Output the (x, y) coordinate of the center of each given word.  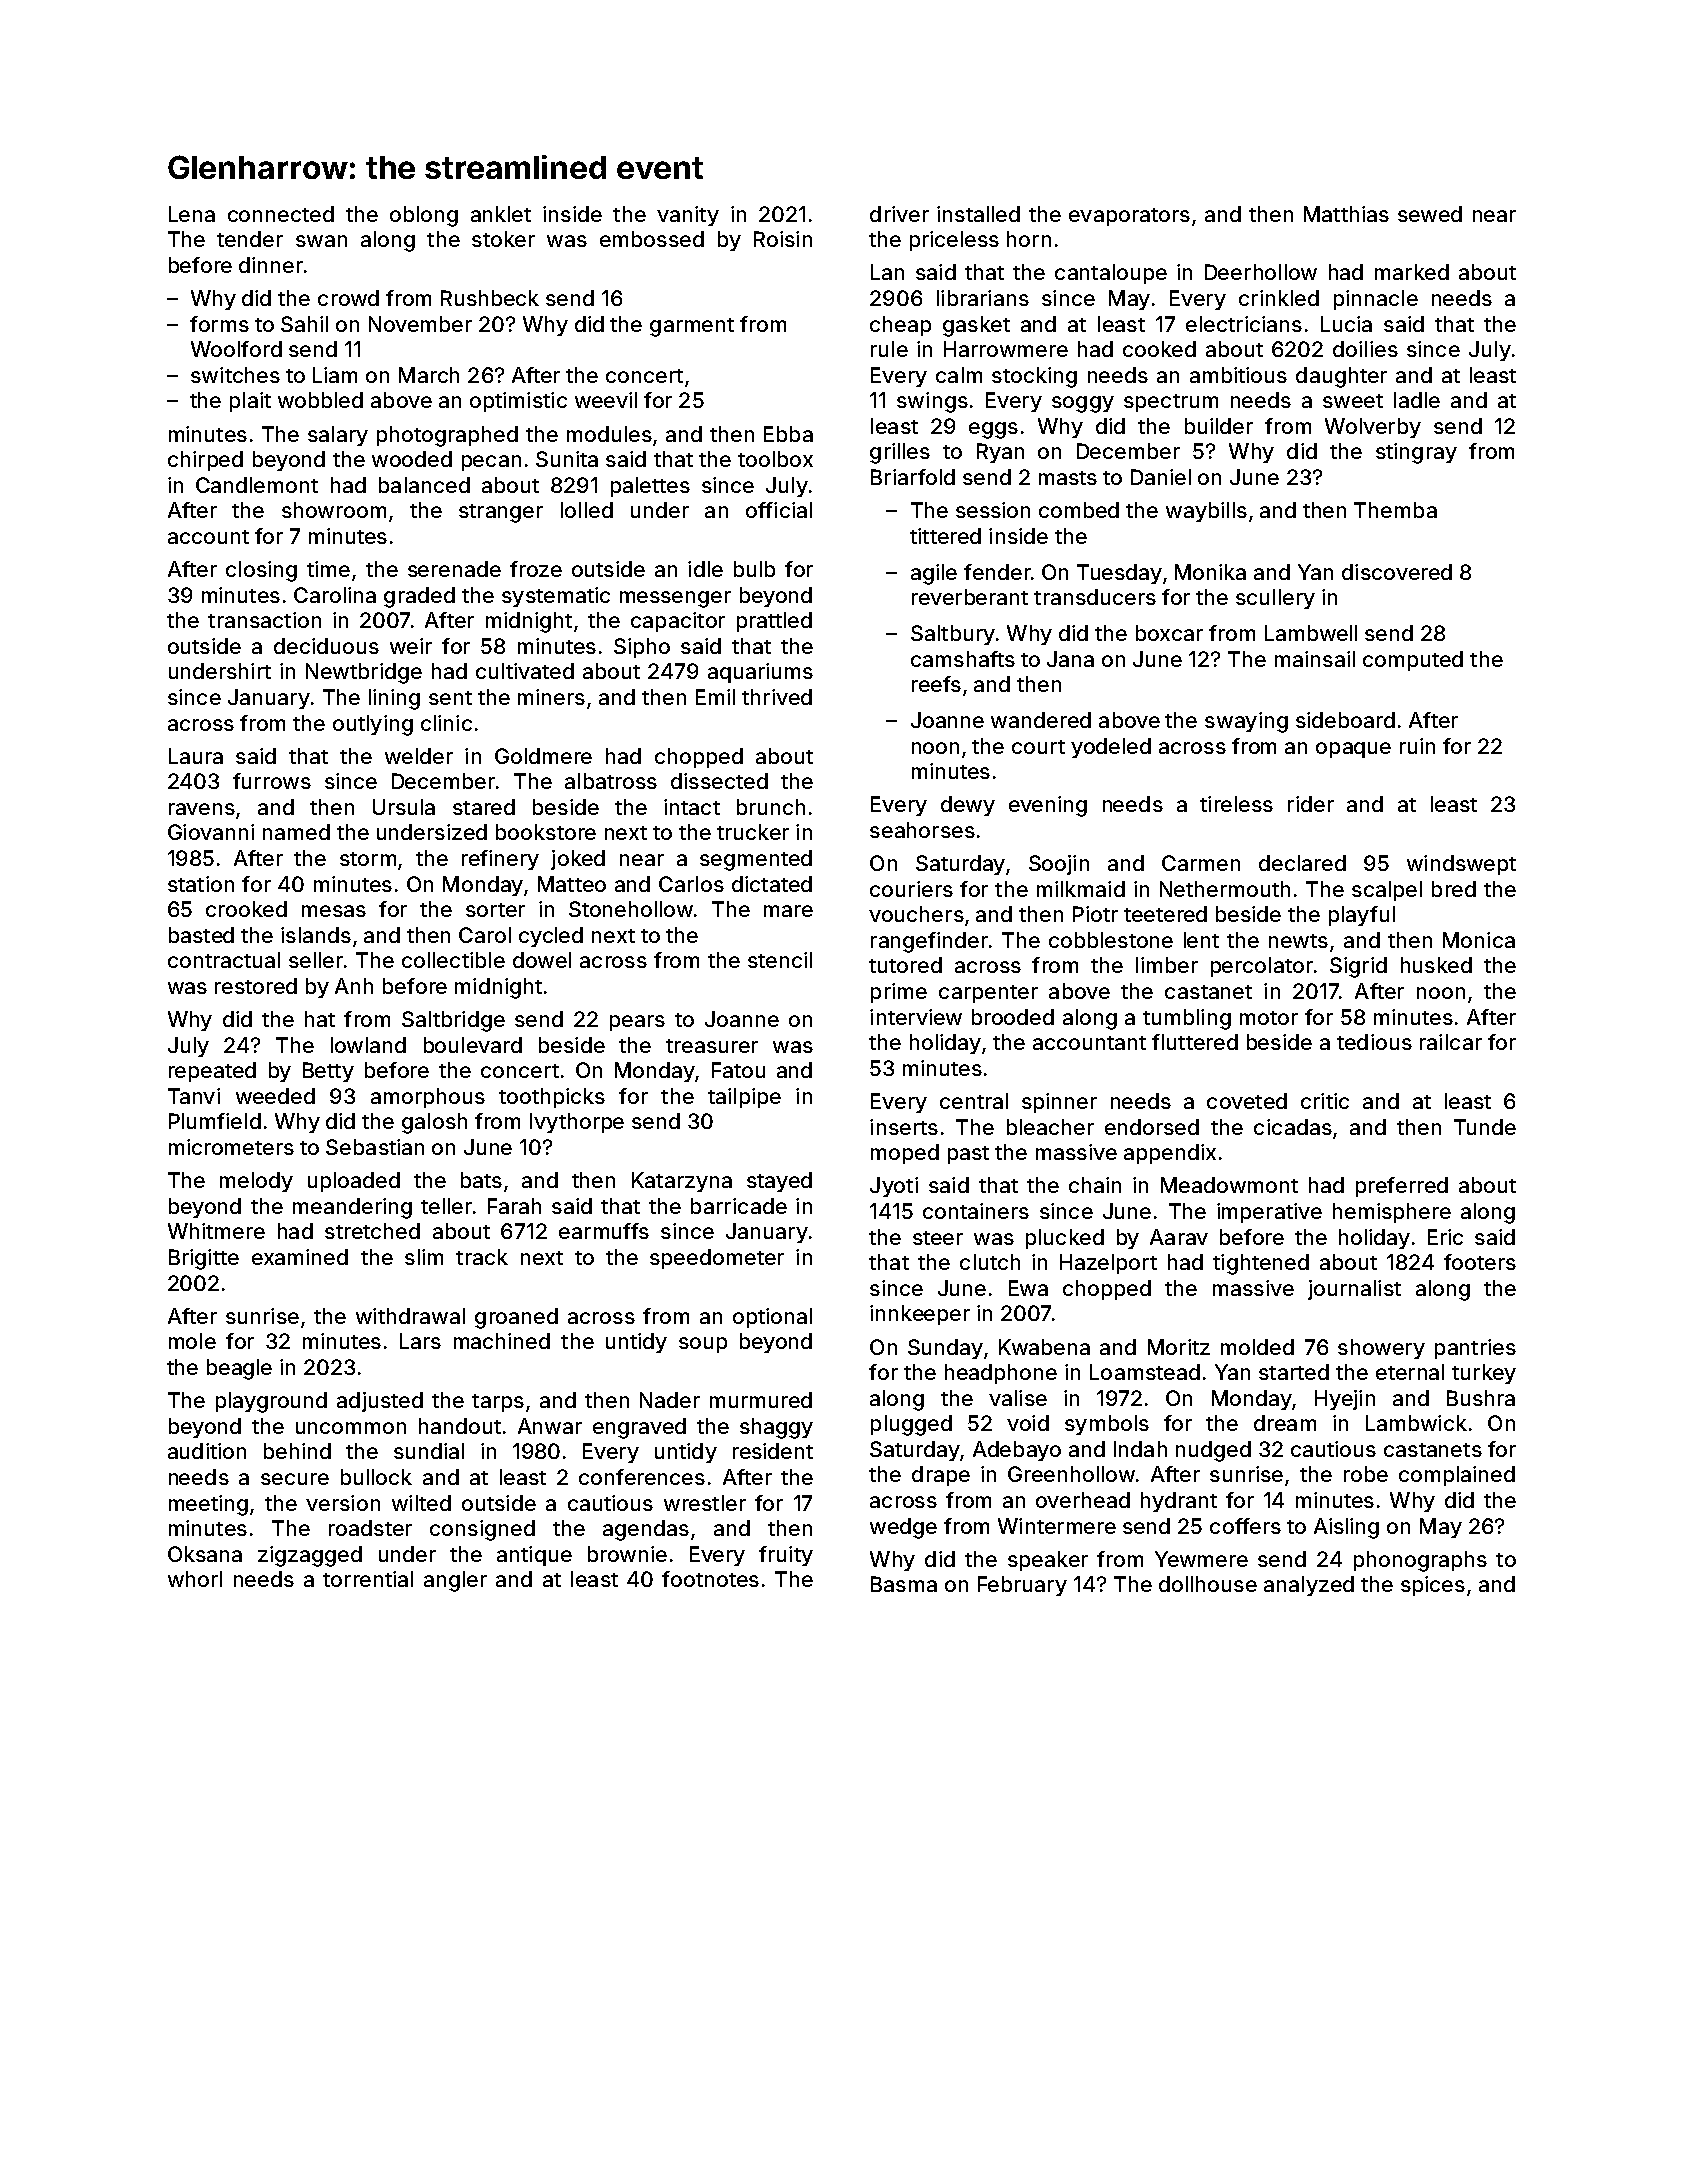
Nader (670, 1400)
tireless (1236, 804)
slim (424, 1257)
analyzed (1309, 1586)
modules (609, 434)
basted (201, 935)
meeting (208, 1505)
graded (419, 597)
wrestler (705, 1503)
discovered (1397, 572)
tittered (945, 536)
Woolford (236, 349)
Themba (1395, 510)
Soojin (1059, 865)
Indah (1140, 1449)
